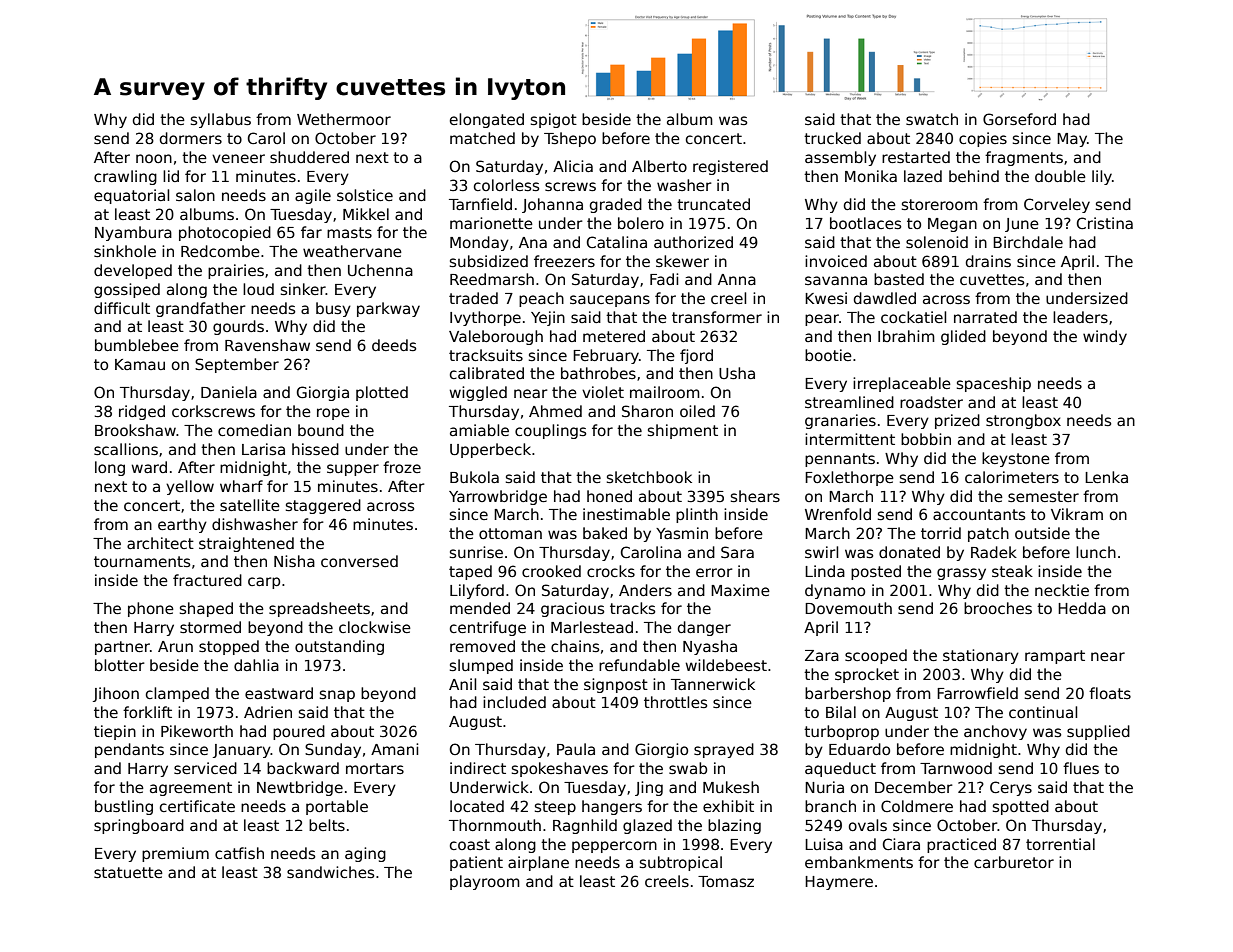  What do you see at coordinates (120, 665) in the image?
I see `blotter` at bounding box center [120, 665].
